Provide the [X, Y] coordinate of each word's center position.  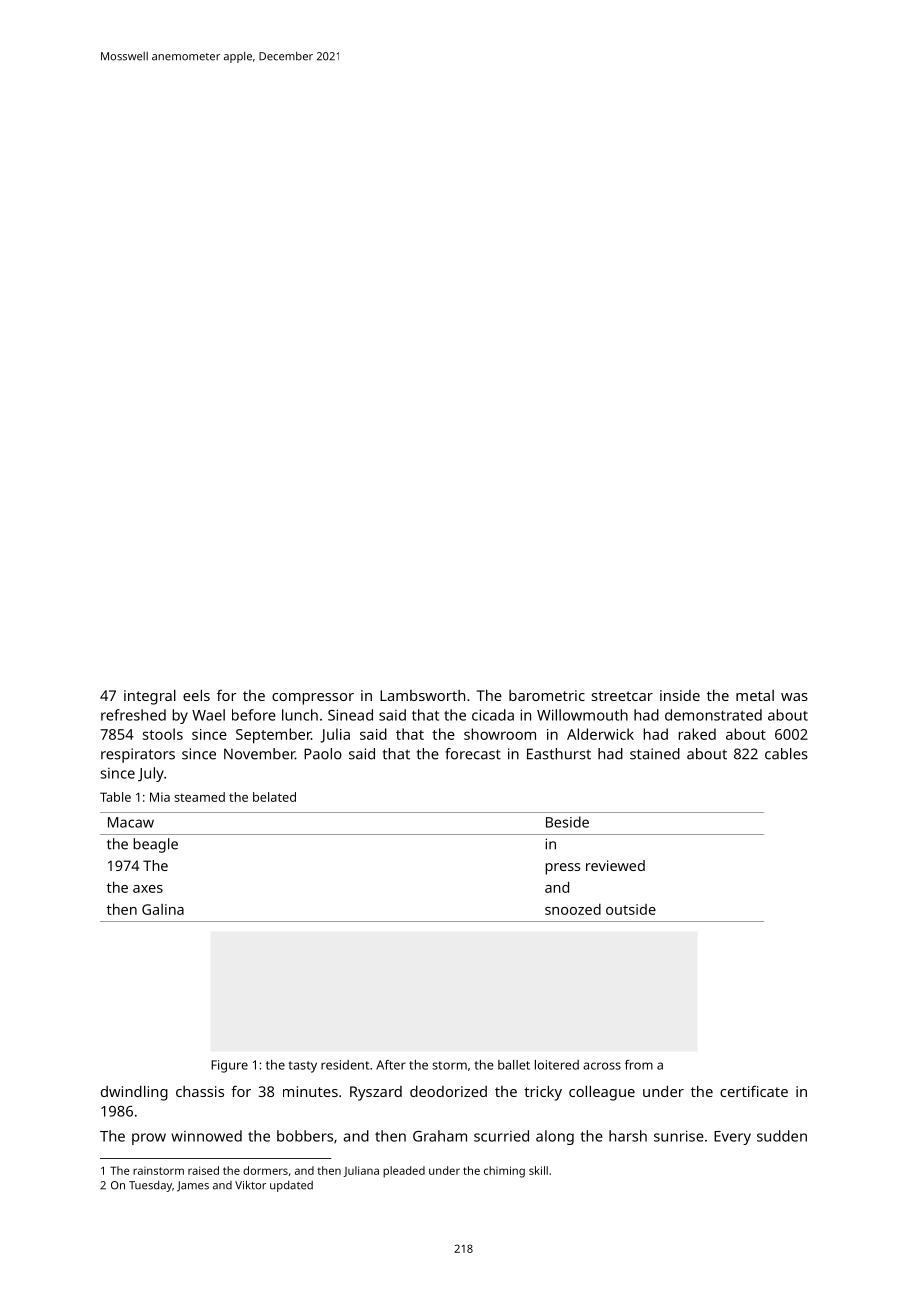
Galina [163, 909]
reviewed [615, 865]
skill [538, 1170]
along [555, 1137]
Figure [229, 1066]
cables [786, 754]
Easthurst [559, 754]
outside [631, 909]
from [639, 1065]
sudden [782, 1136]
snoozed [573, 909]
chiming [504, 1172]
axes [148, 889]
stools [163, 734]
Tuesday [150, 1186]
